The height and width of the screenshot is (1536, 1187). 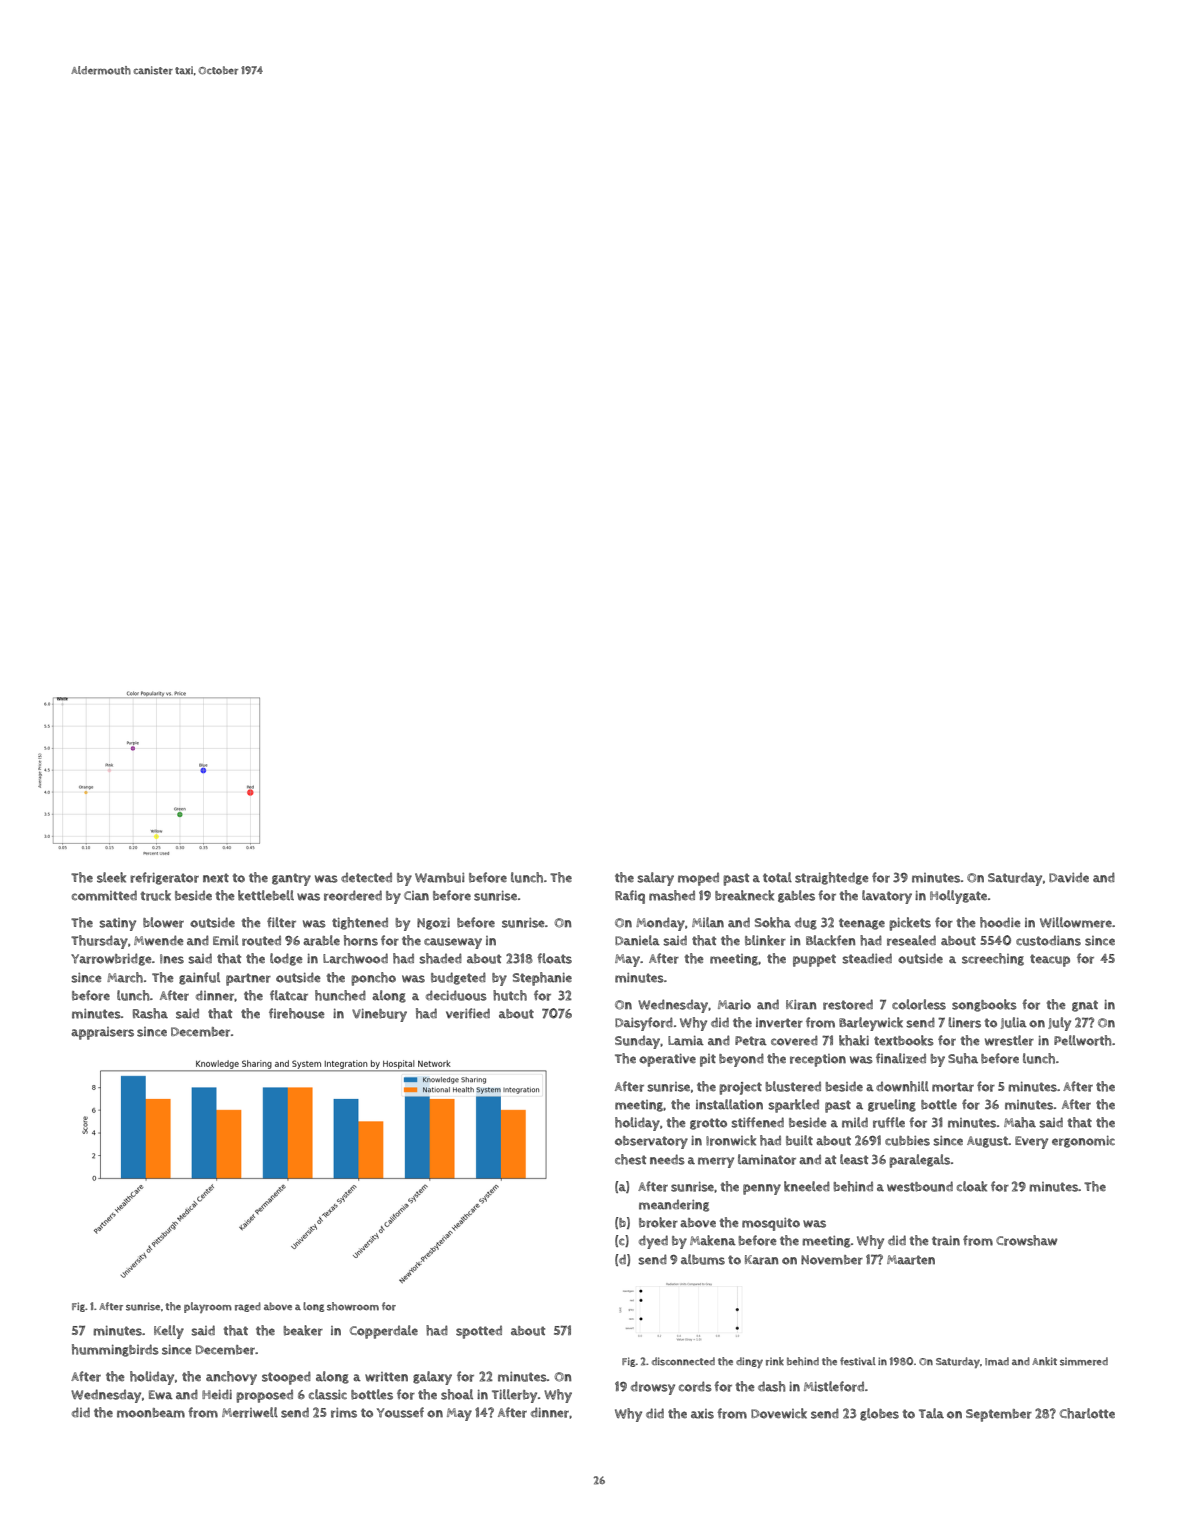 I want to click on detected, so click(x=366, y=878).
